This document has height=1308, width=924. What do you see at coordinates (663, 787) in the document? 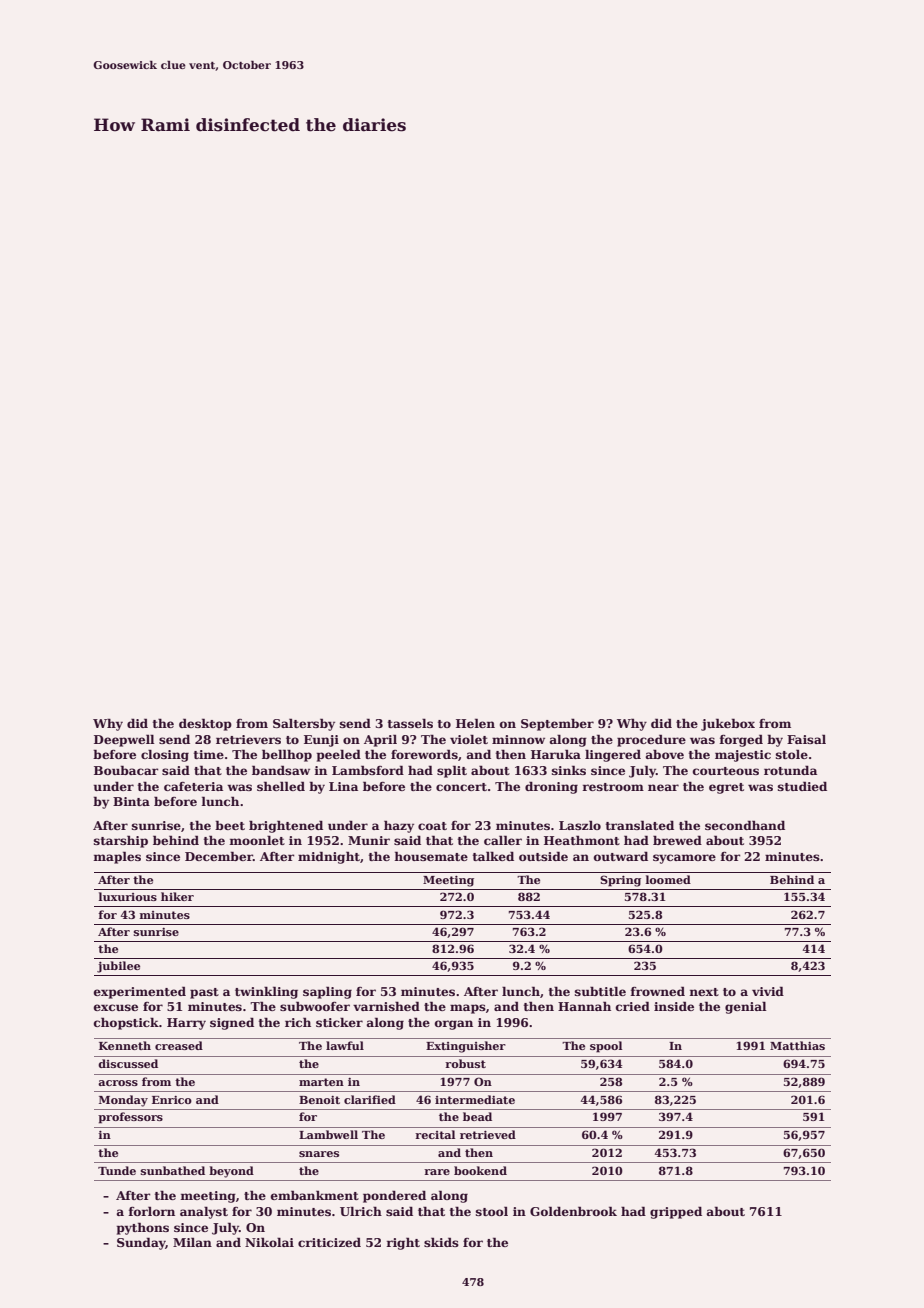
I see `near` at bounding box center [663, 787].
